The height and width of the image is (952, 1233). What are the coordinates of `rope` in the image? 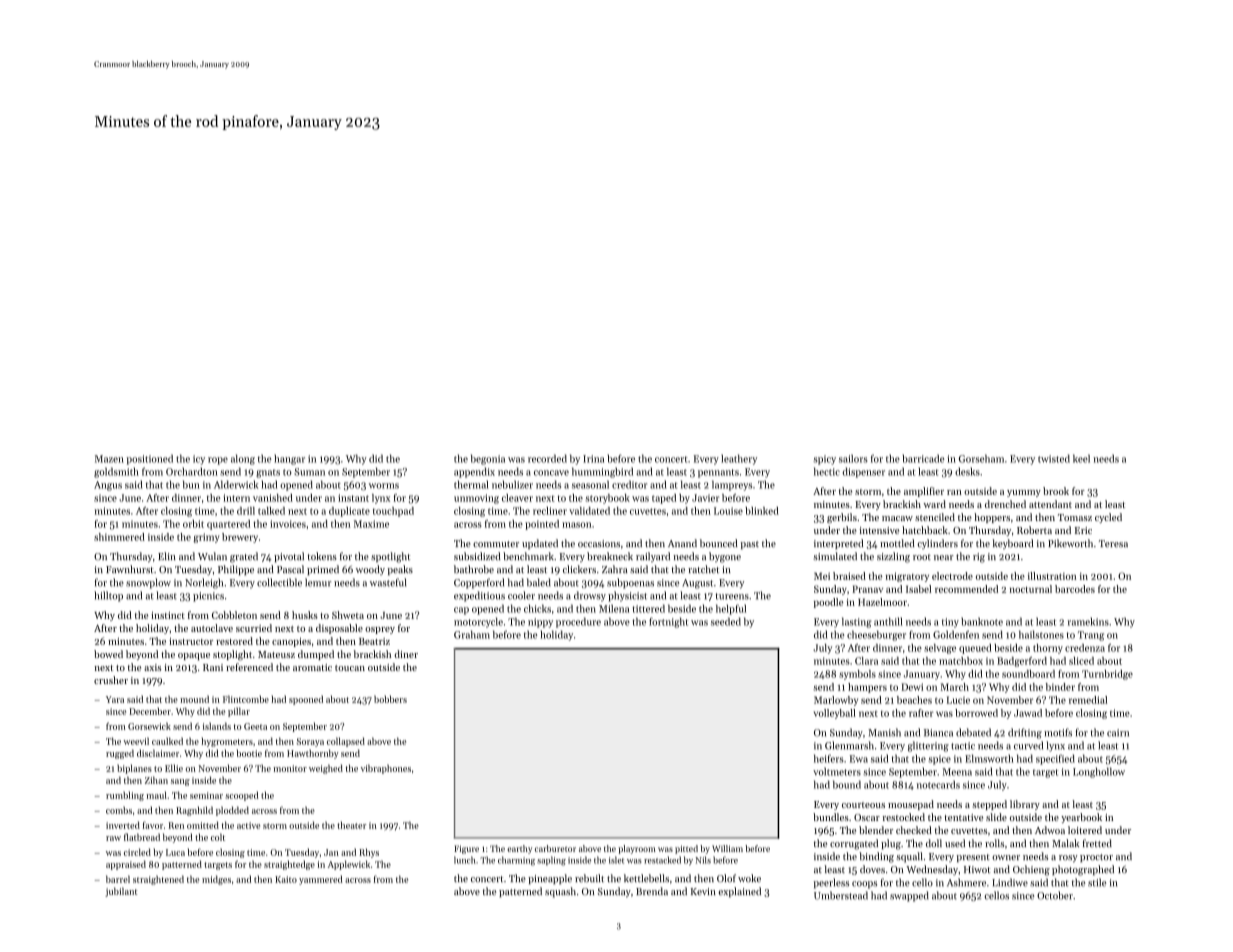 It's located at (218, 461).
